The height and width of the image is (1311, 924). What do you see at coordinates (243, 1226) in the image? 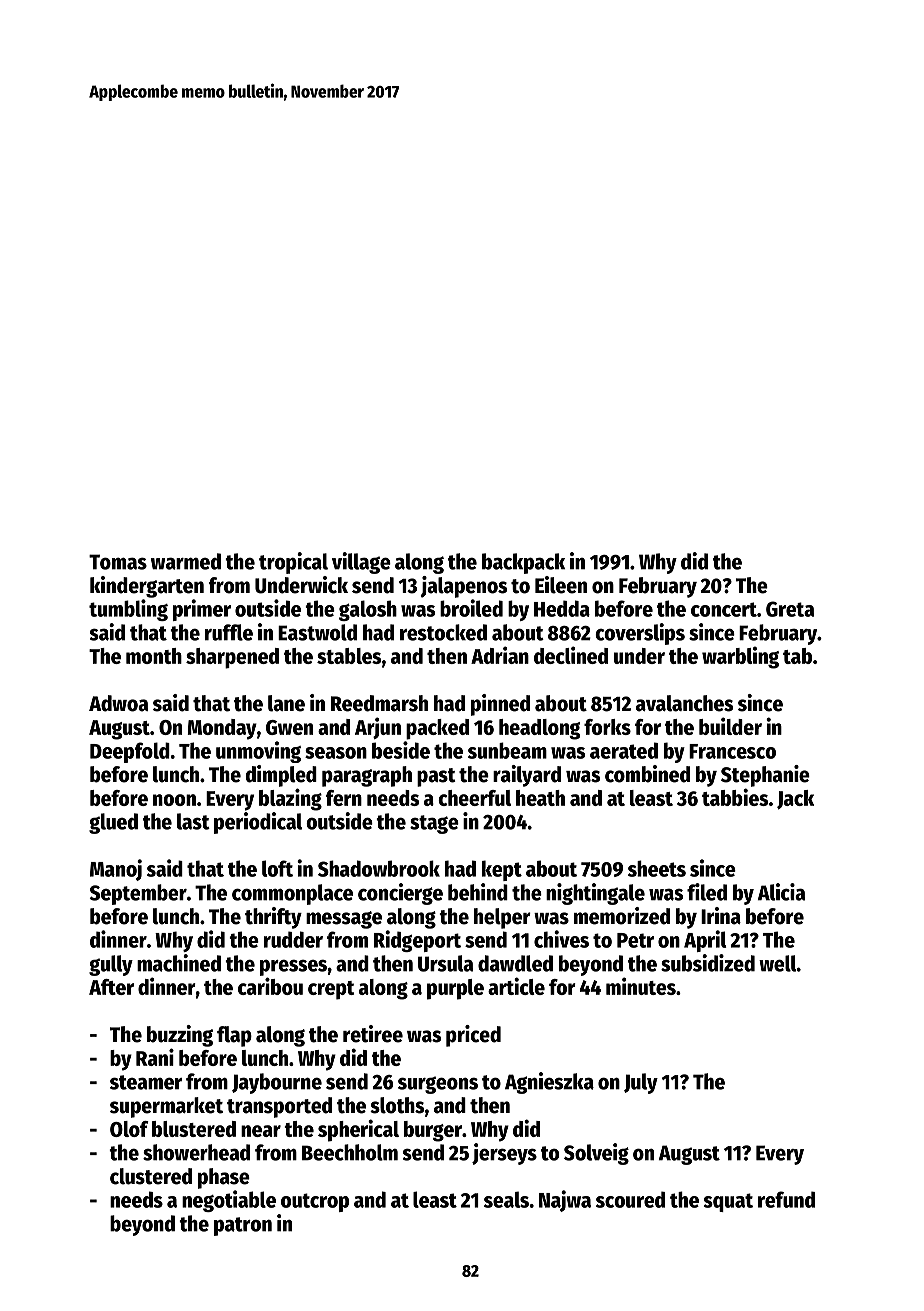
I see `patron` at bounding box center [243, 1226].
